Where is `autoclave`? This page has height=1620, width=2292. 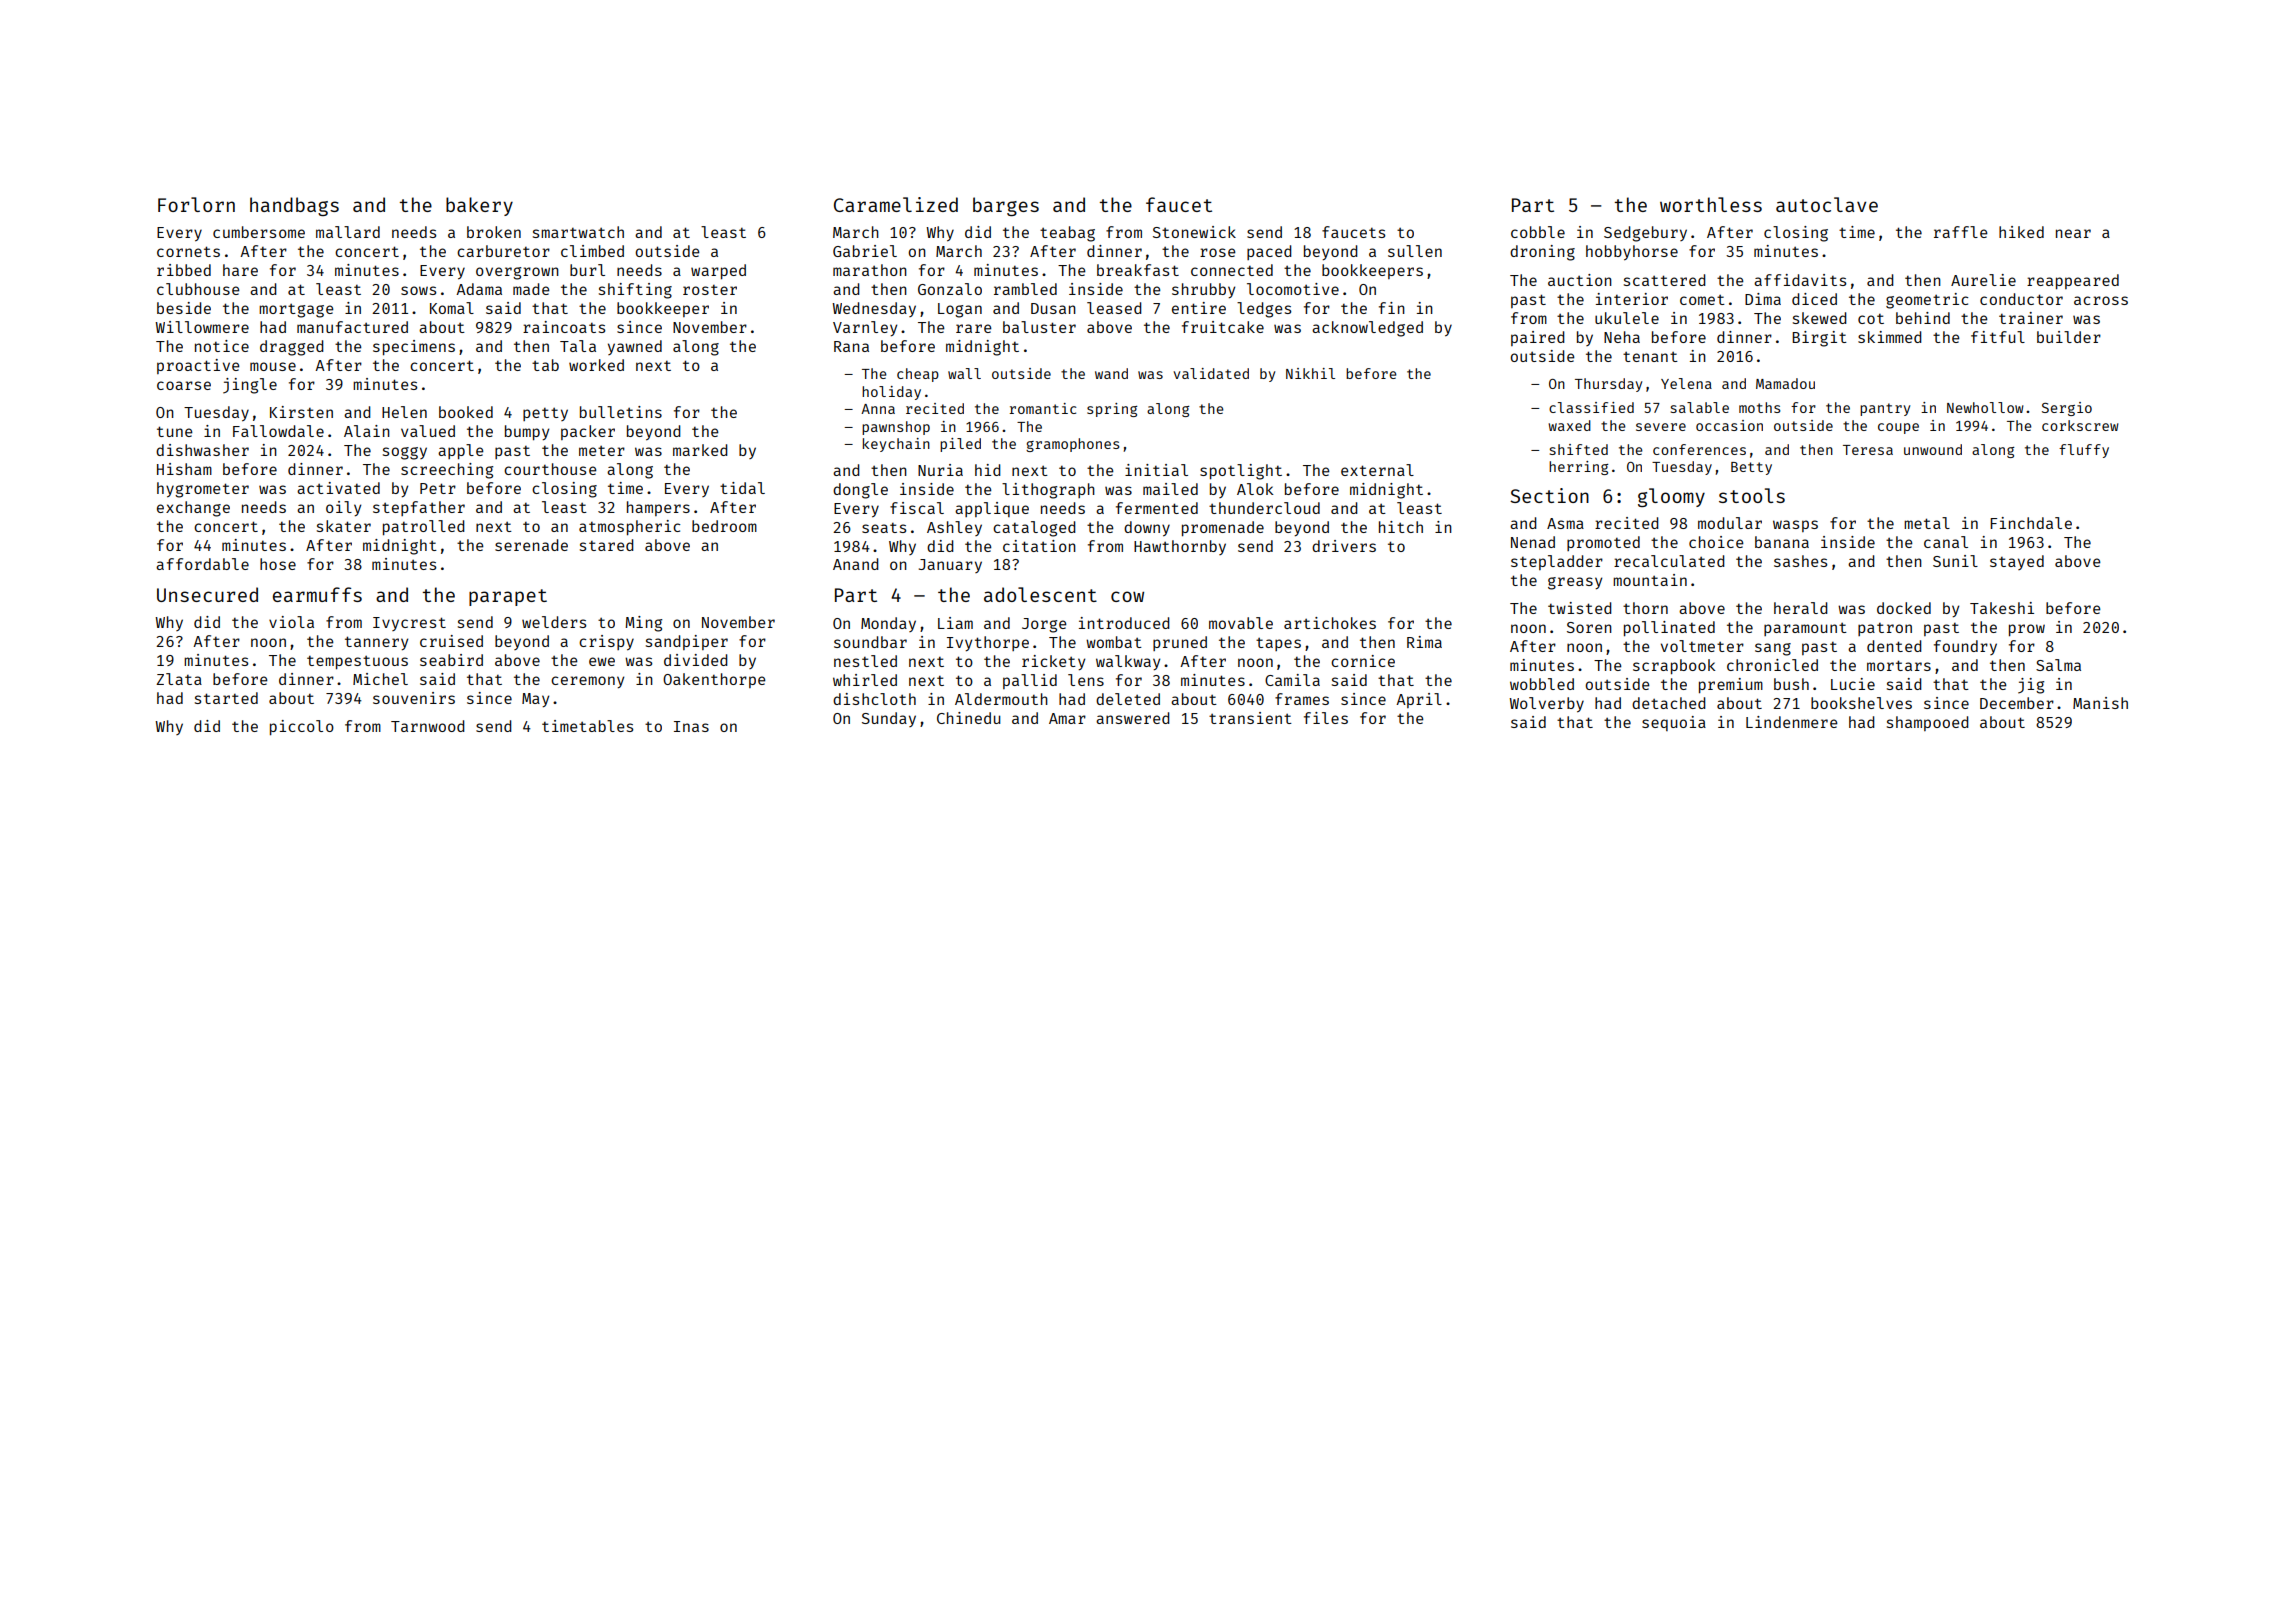
autoclave is located at coordinates (1827, 204).
